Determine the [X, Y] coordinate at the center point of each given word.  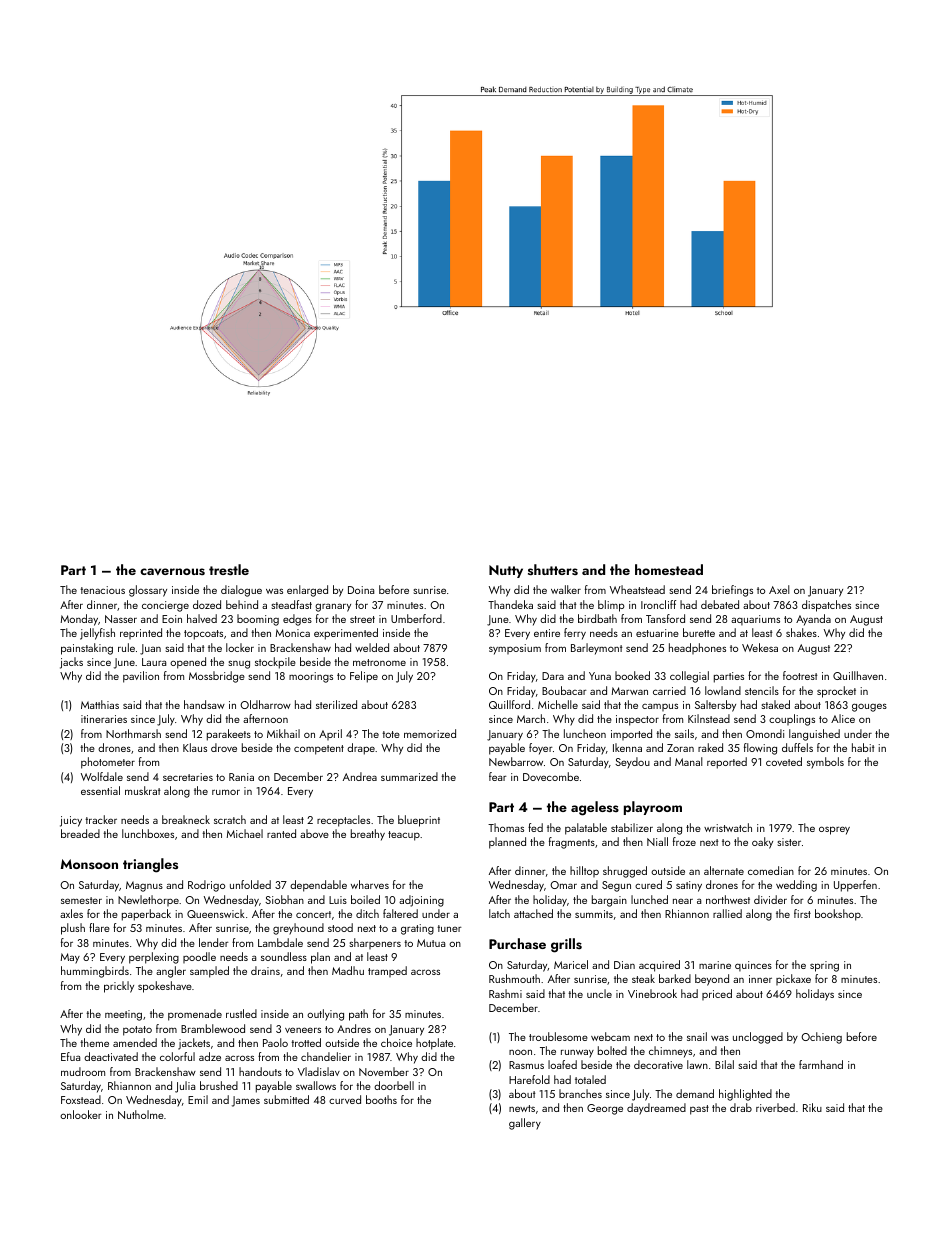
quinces [753, 966]
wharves [370, 884]
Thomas [506, 827]
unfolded [250, 884]
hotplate [434, 1044]
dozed [207, 604]
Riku [812, 1107]
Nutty [506, 571]
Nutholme [141, 1114]
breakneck [186, 819]
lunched [649, 899]
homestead [669, 569]
